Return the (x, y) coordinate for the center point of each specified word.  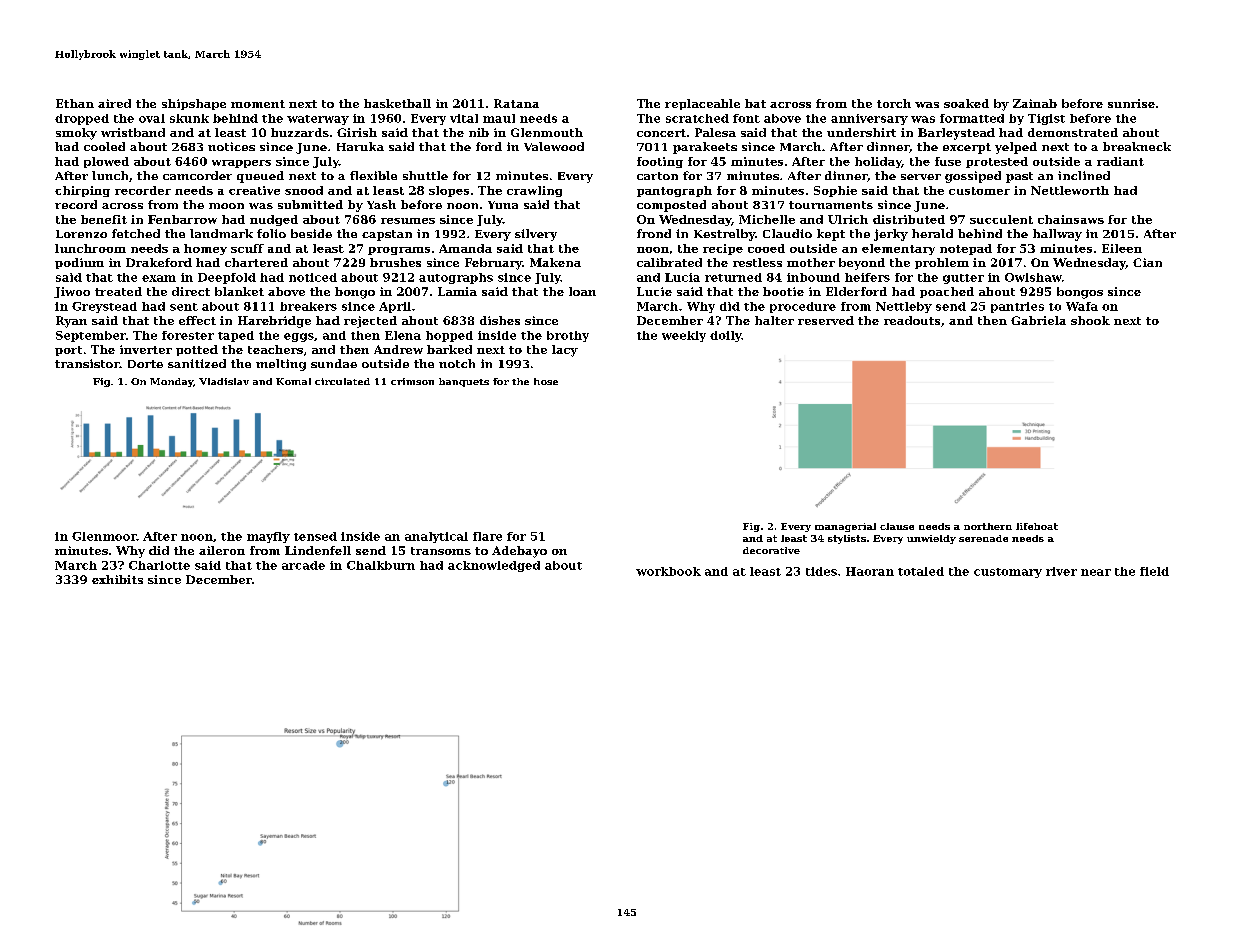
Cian (1147, 262)
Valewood (554, 146)
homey (205, 249)
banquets (464, 382)
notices (231, 146)
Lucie (654, 291)
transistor (87, 363)
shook (1090, 320)
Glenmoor (104, 536)
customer (979, 191)
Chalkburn (381, 565)
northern (988, 526)
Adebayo (519, 552)
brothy (568, 336)
